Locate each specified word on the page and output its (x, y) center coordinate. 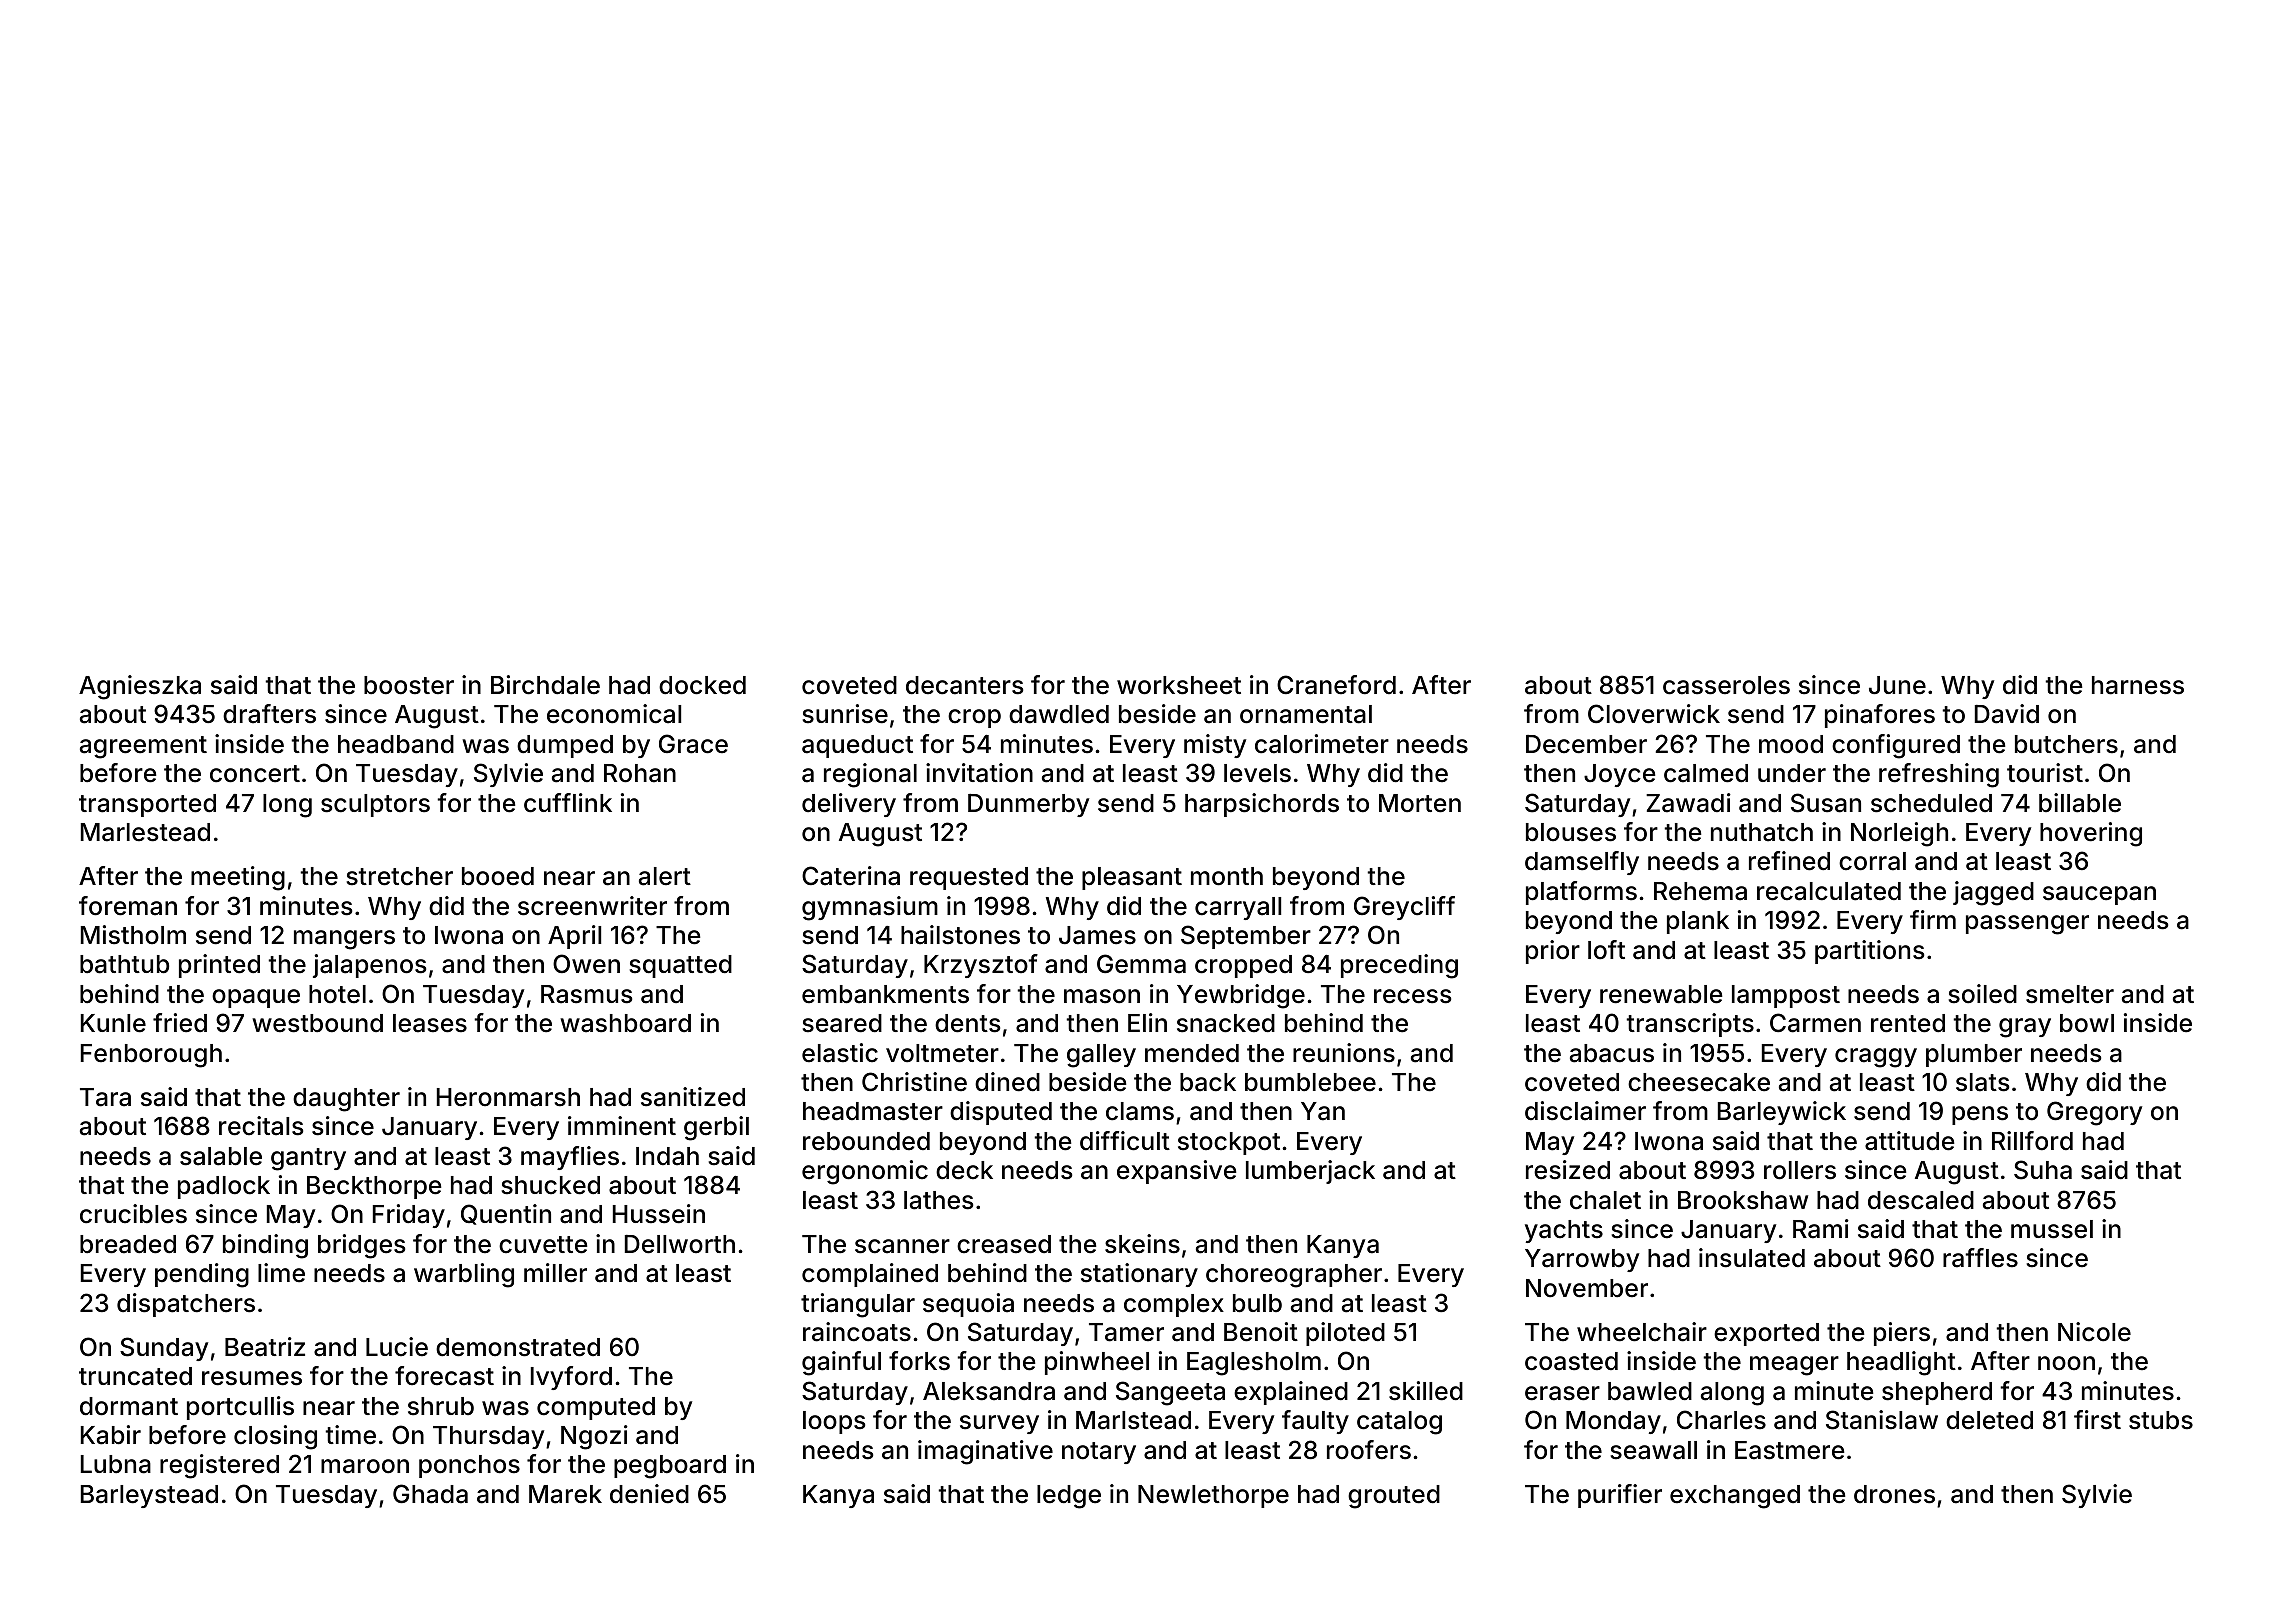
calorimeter (1322, 744)
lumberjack (1310, 1172)
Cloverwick (1654, 714)
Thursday (488, 1437)
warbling (464, 1275)
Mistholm (133, 935)
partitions (1869, 952)
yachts (1564, 1231)
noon (2066, 1363)
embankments (885, 994)
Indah (667, 1156)
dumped (565, 746)
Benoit (1261, 1332)
